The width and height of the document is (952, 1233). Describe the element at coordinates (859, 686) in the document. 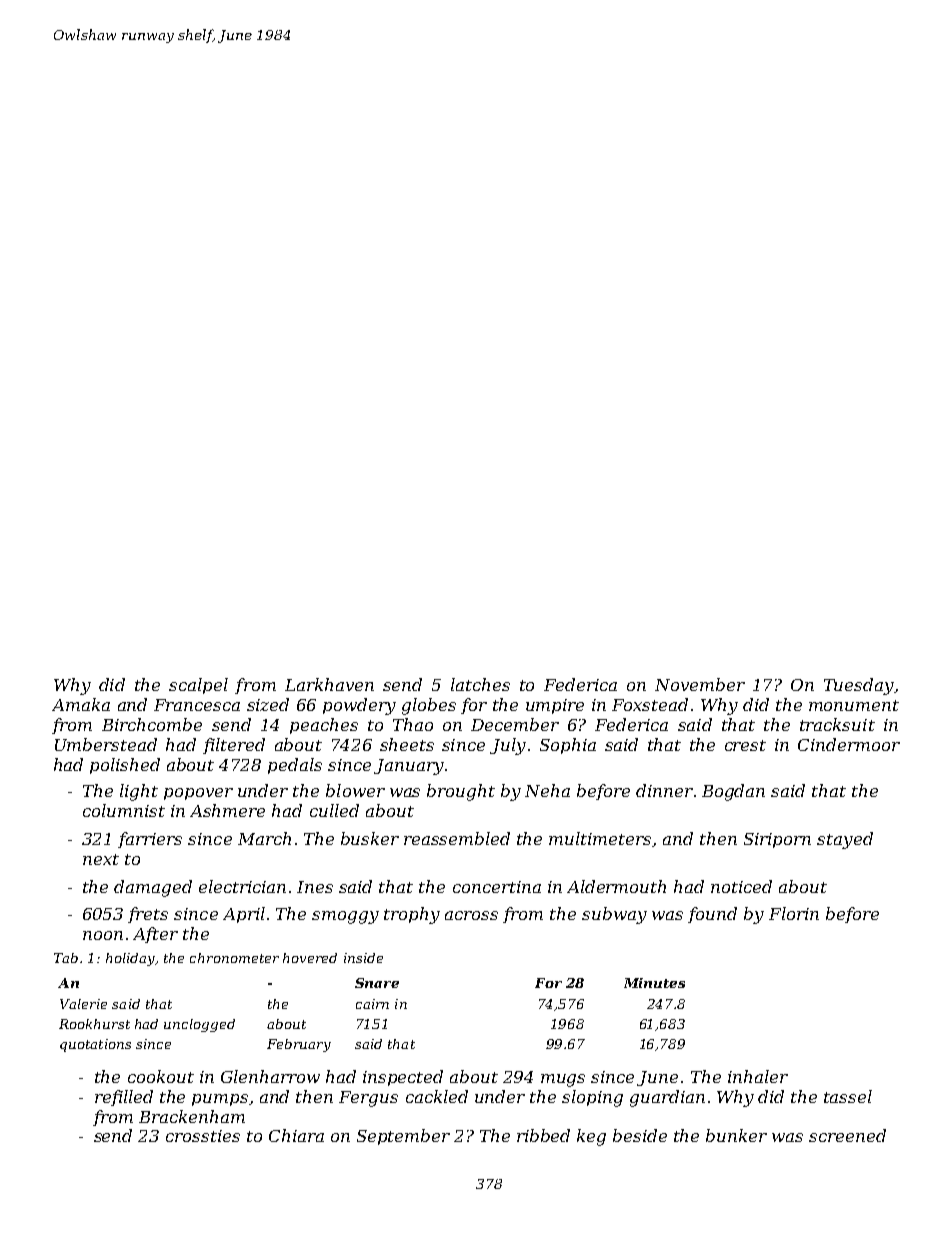

I see `Tuesday` at that location.
